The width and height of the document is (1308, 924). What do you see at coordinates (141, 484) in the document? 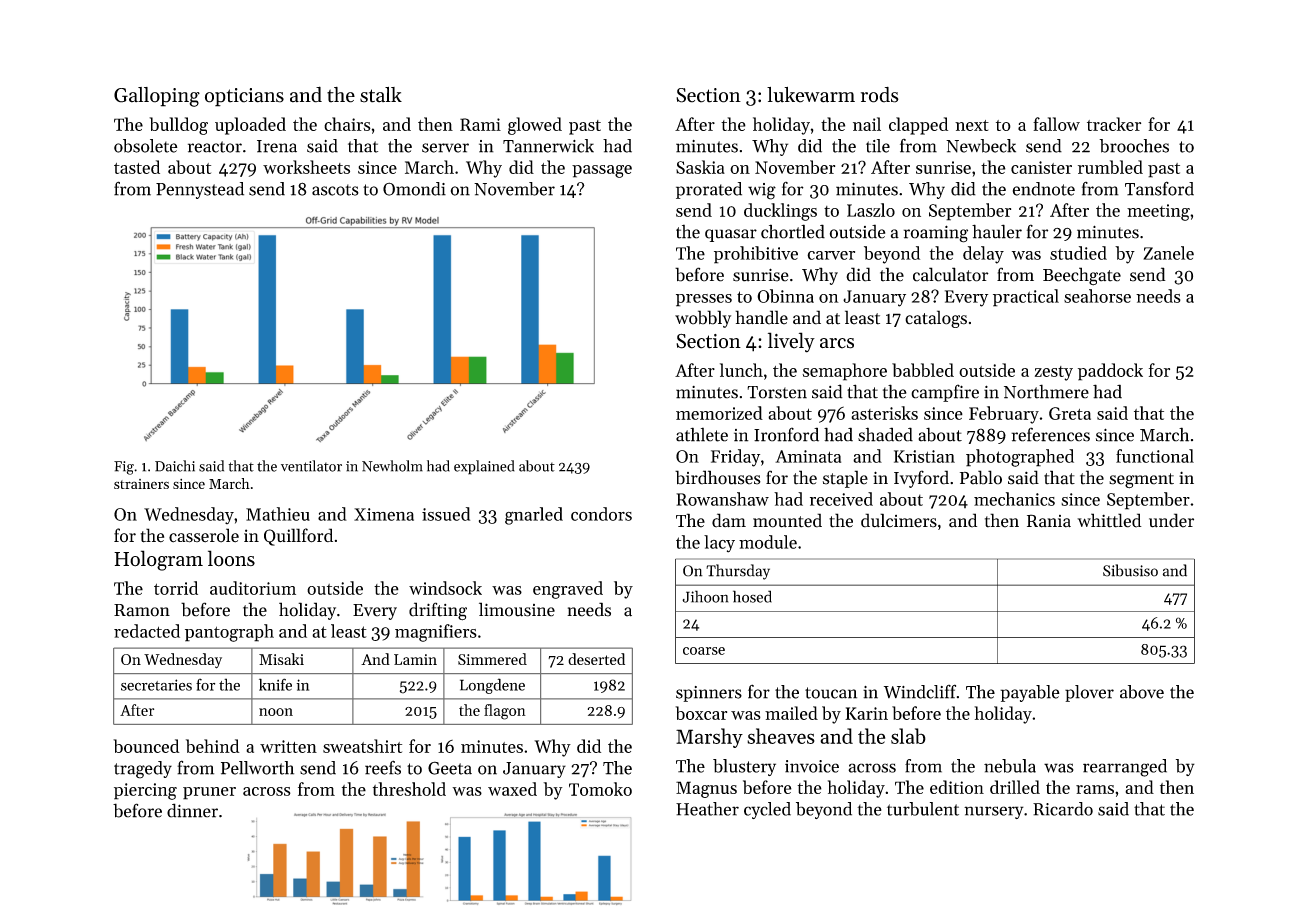
I see `strainers` at bounding box center [141, 484].
